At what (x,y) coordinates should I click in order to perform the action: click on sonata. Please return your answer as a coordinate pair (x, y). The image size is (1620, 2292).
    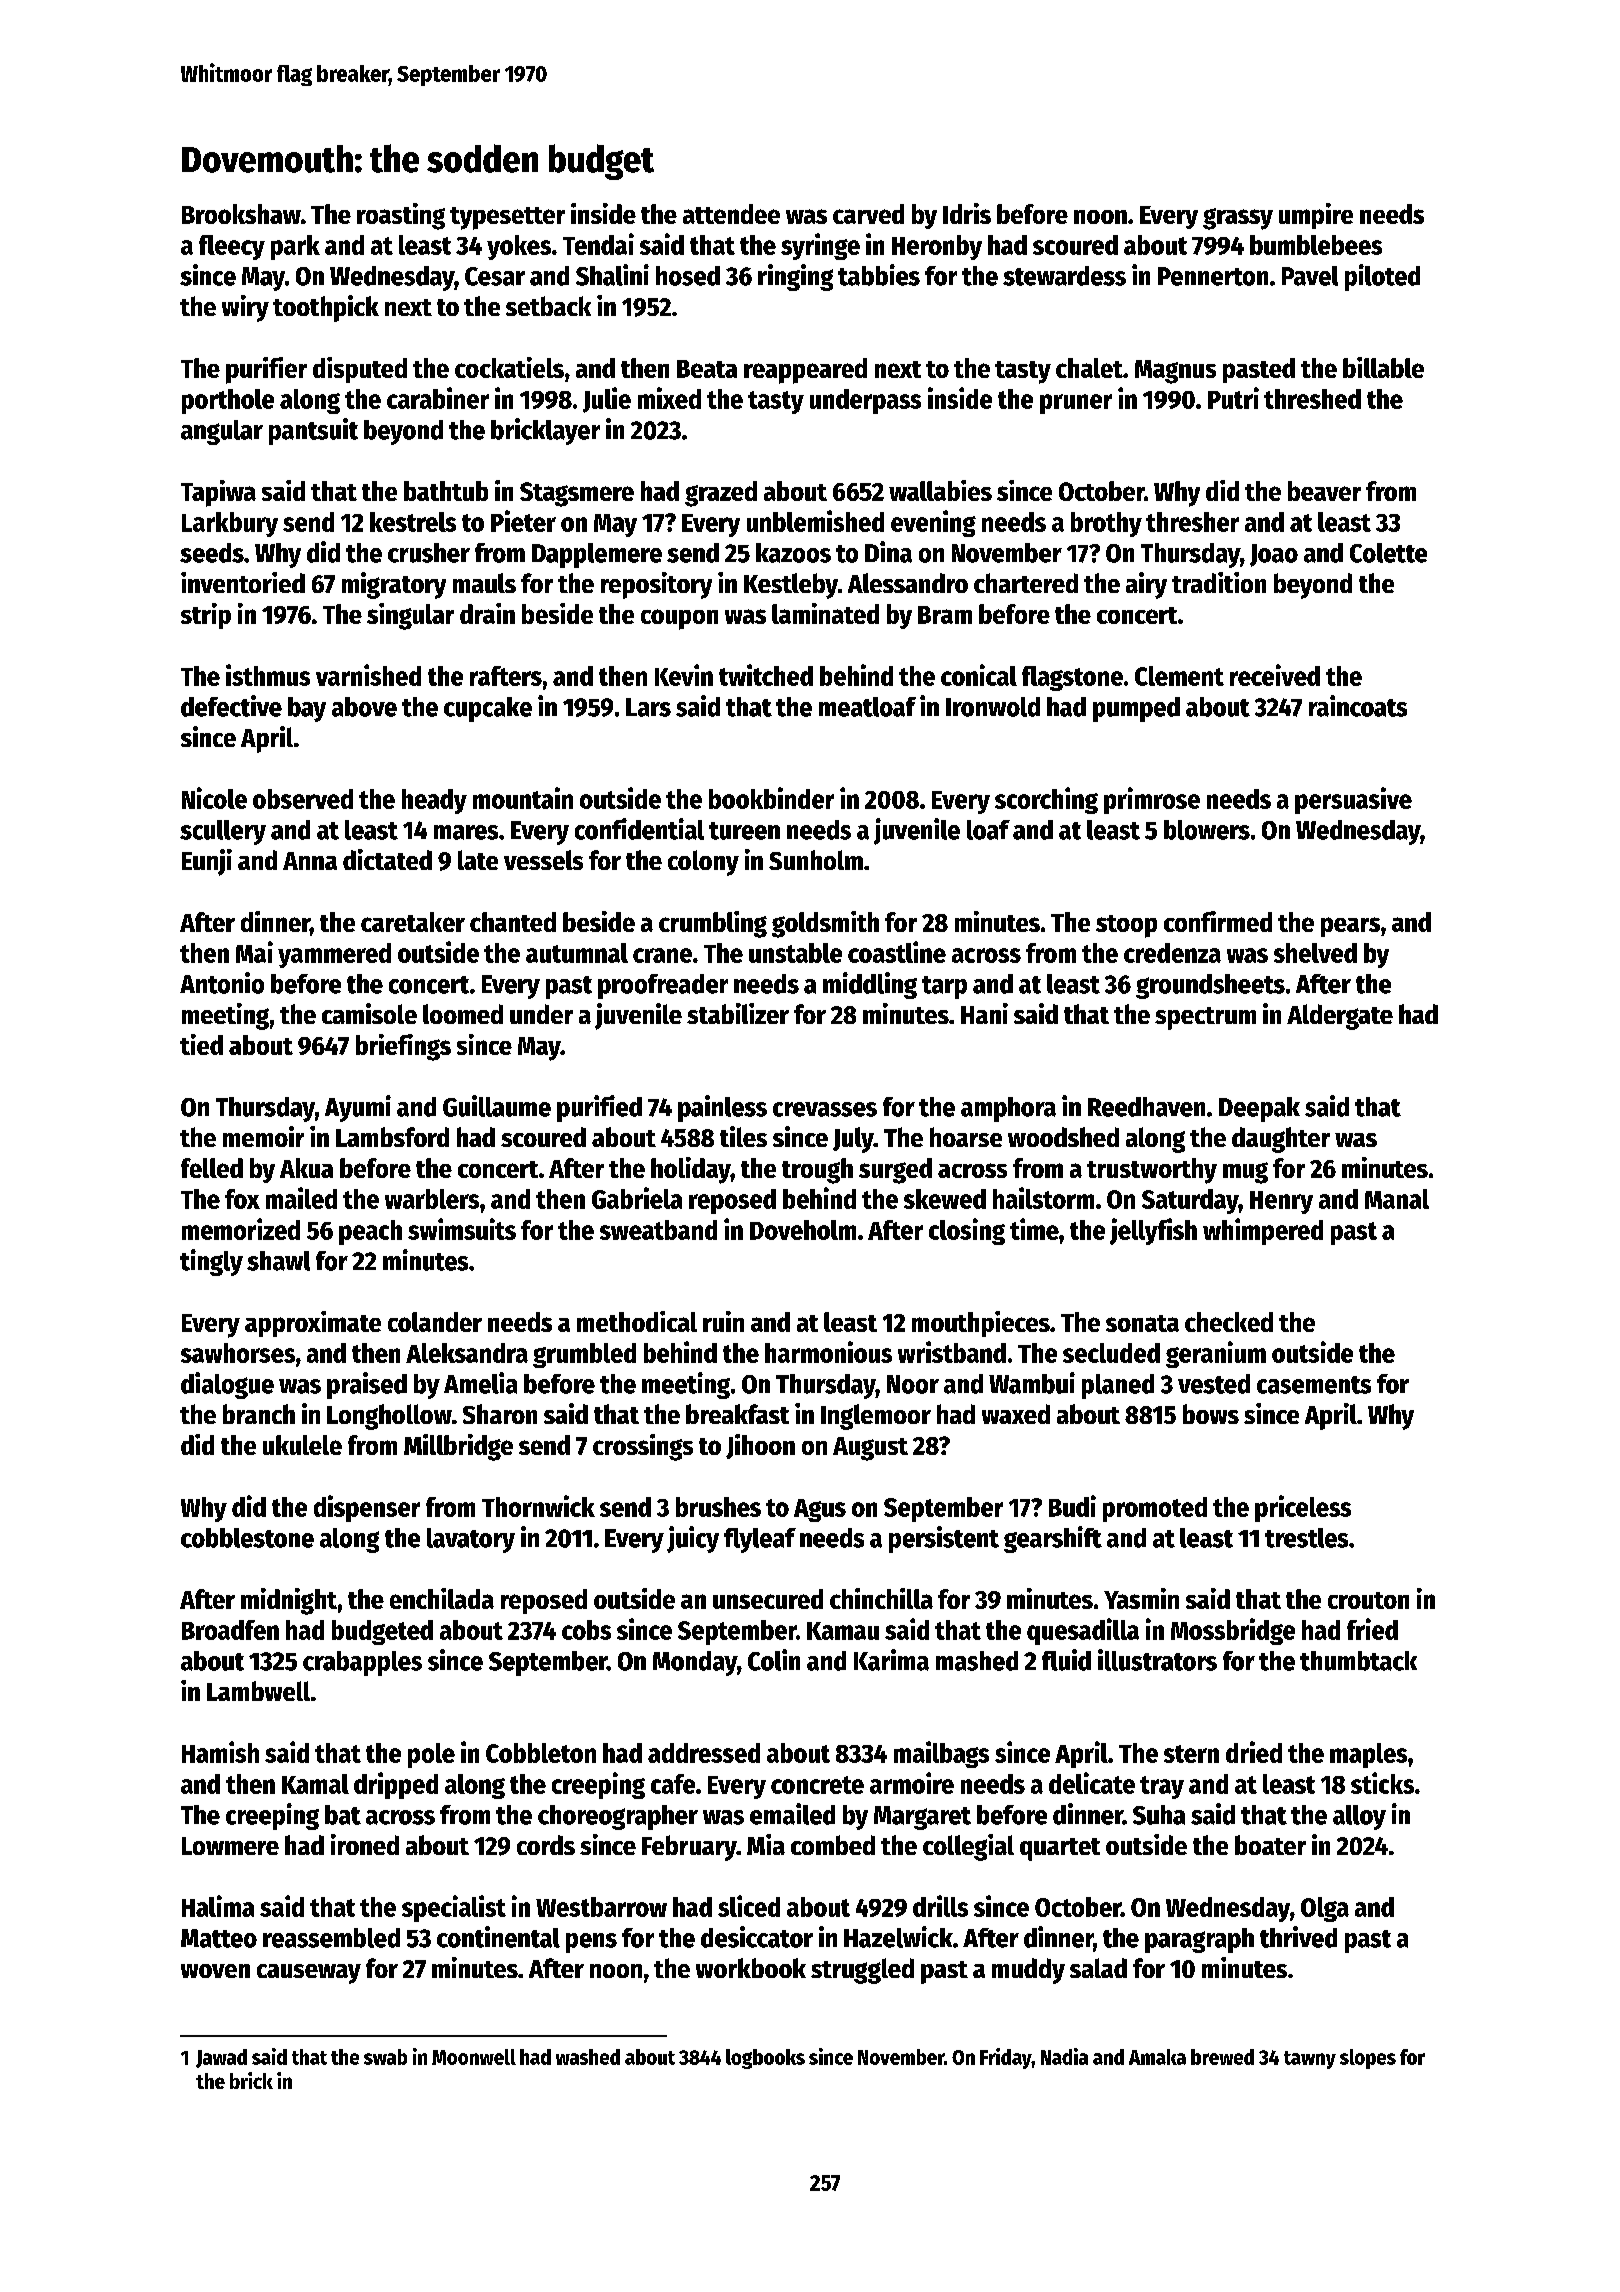
    Looking at the image, I should click on (1142, 1323).
